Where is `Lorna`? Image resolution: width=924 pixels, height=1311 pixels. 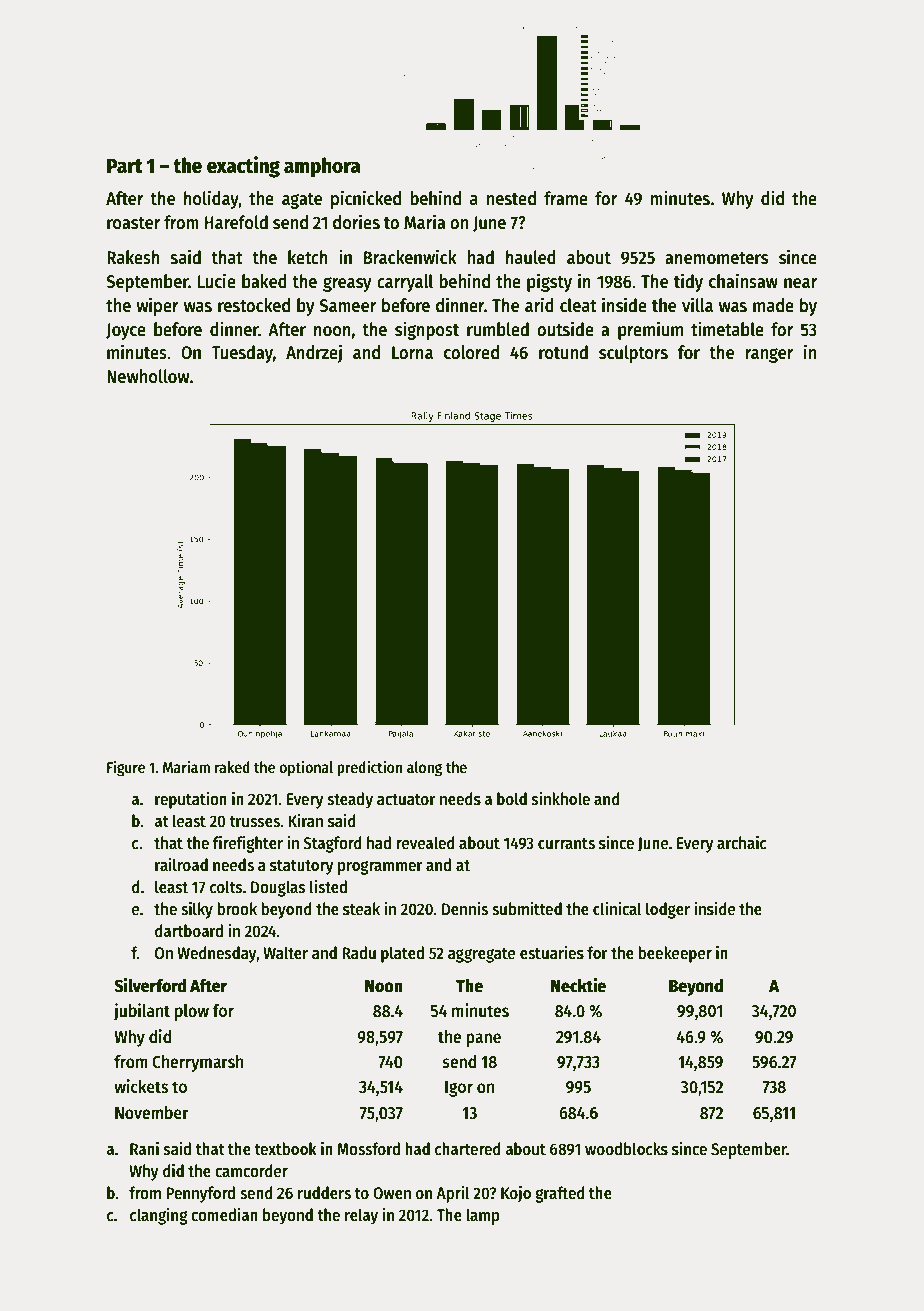
Lorna is located at coordinates (412, 353).
